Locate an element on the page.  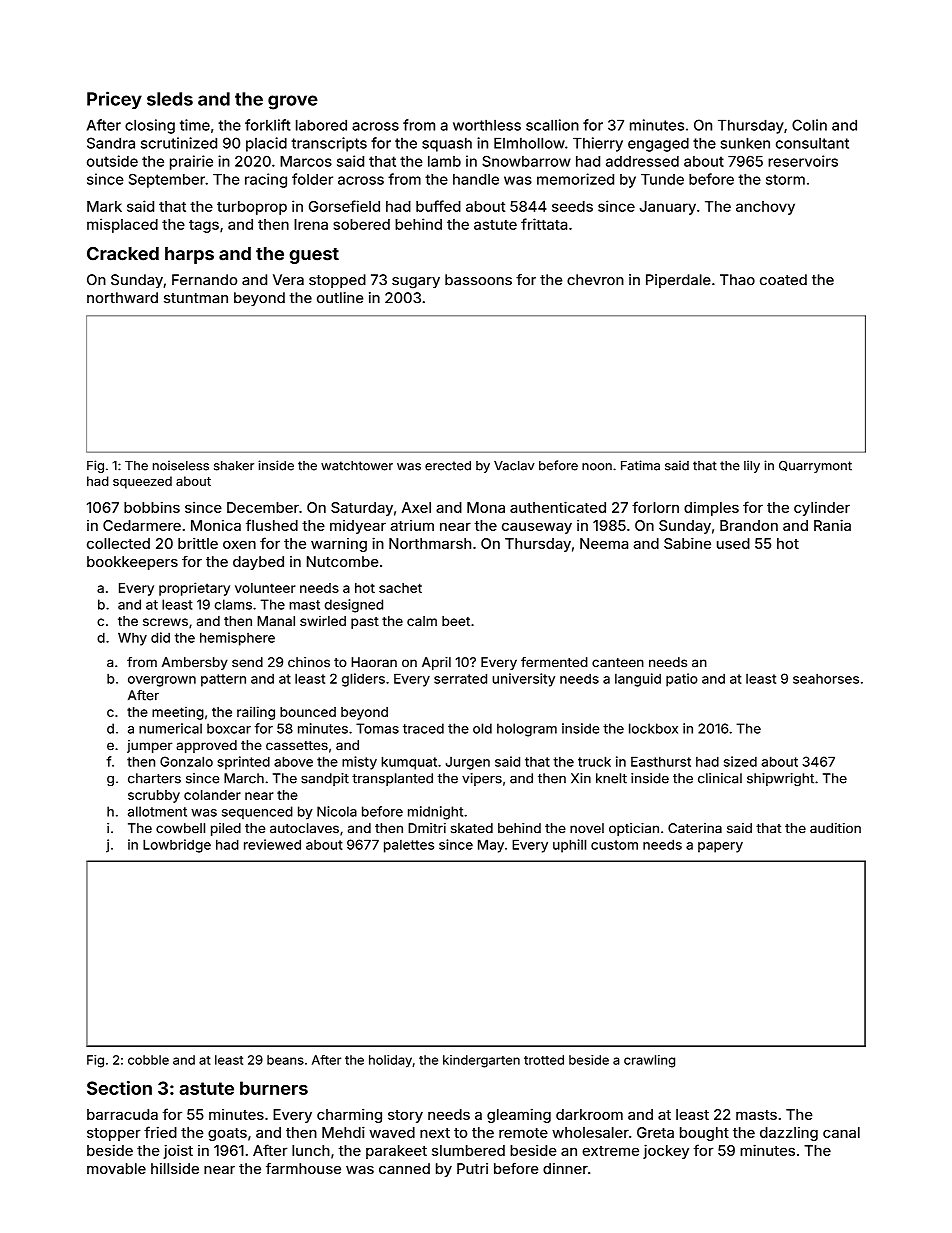
screws is located at coordinates (165, 622).
